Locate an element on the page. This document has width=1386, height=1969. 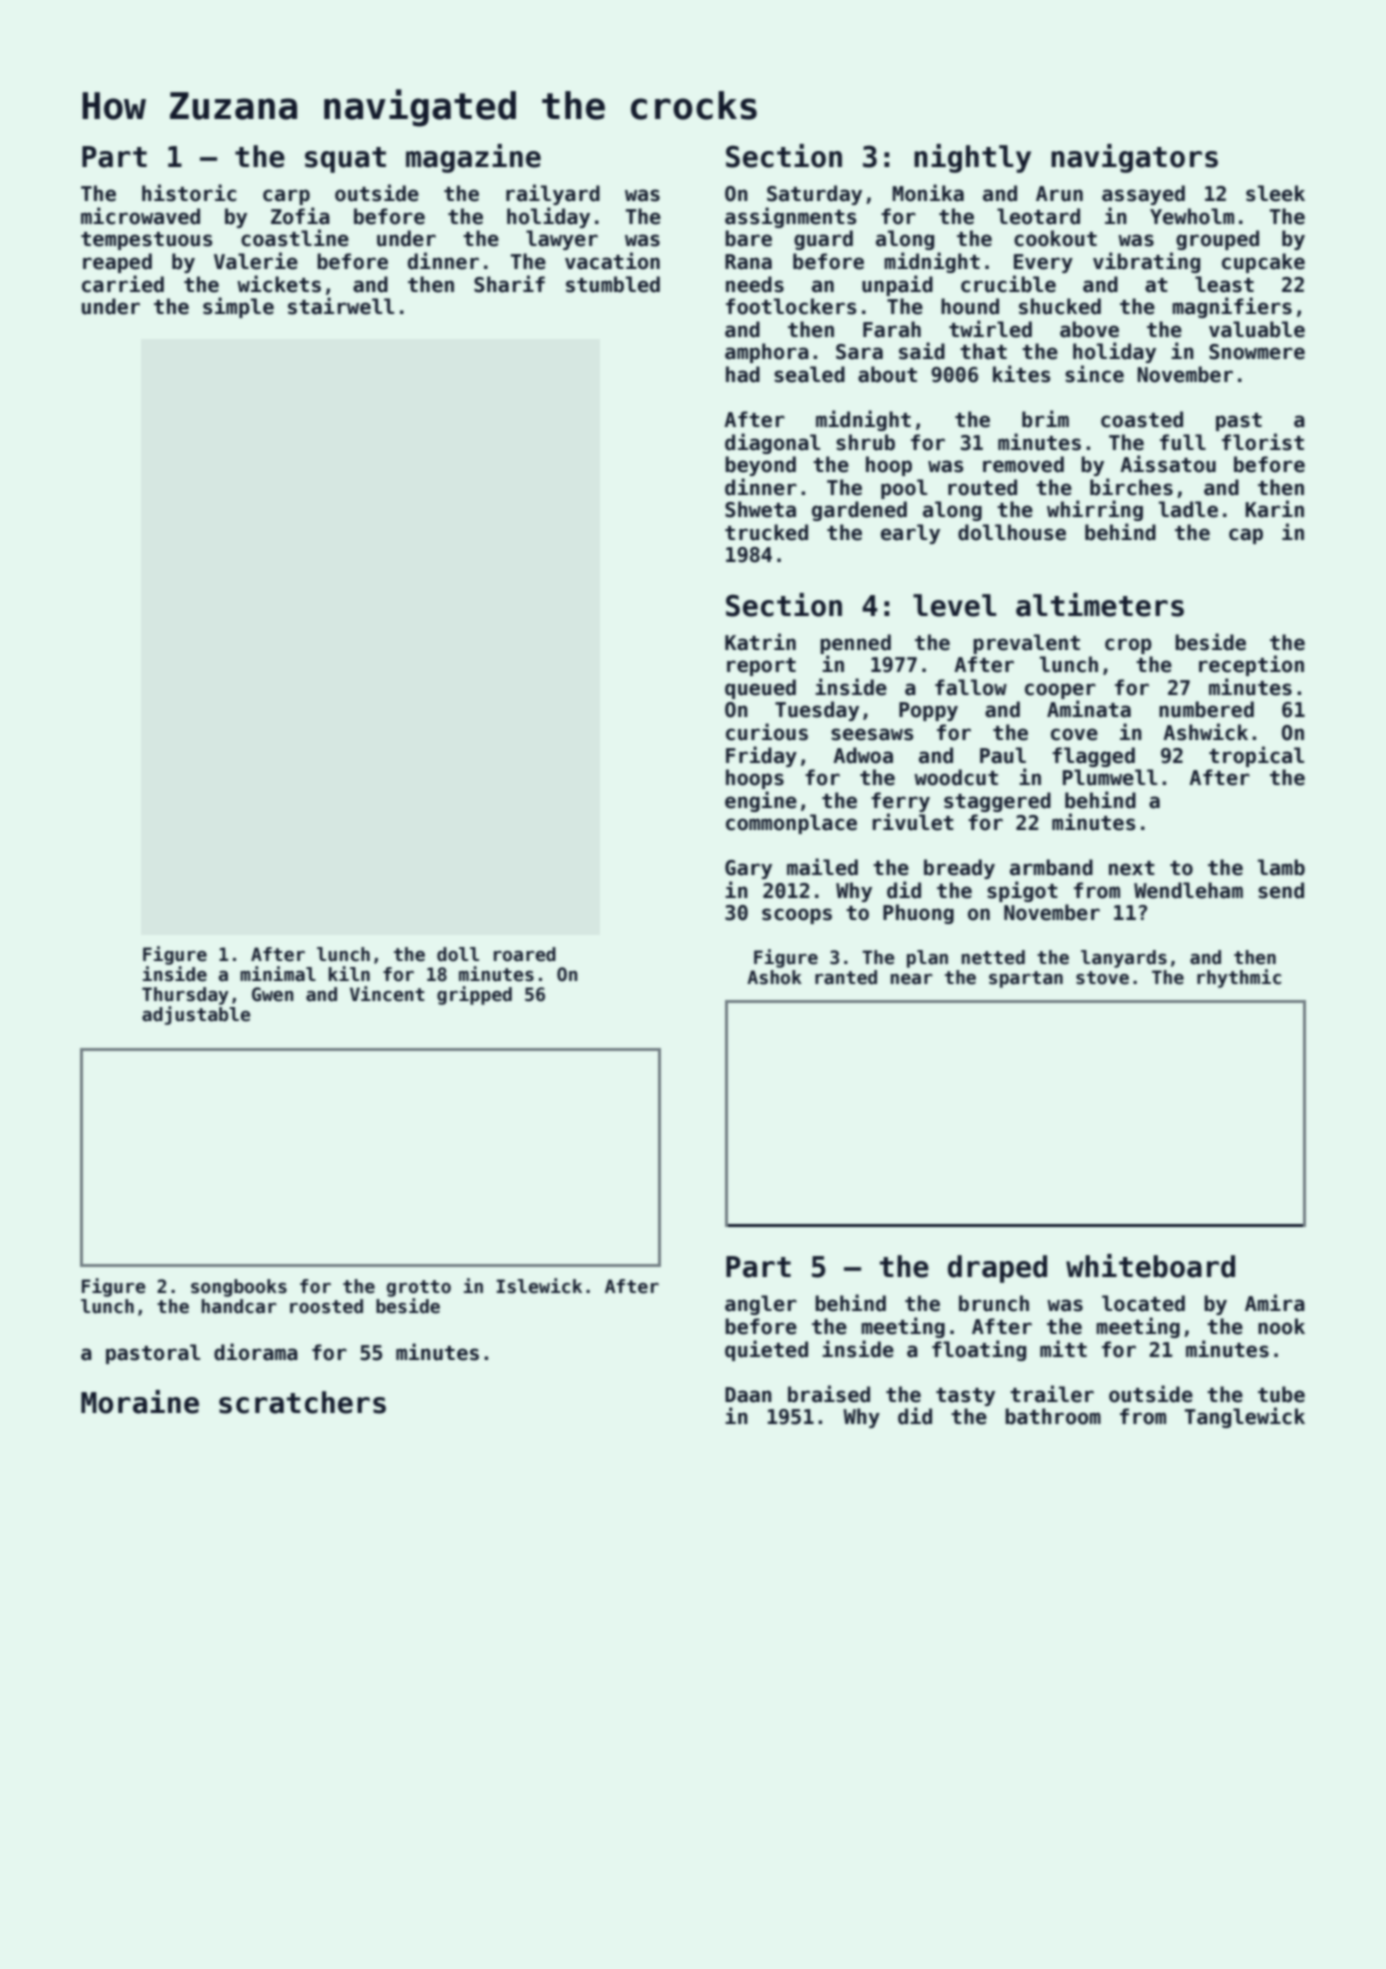
Aissatou is located at coordinates (1168, 464).
